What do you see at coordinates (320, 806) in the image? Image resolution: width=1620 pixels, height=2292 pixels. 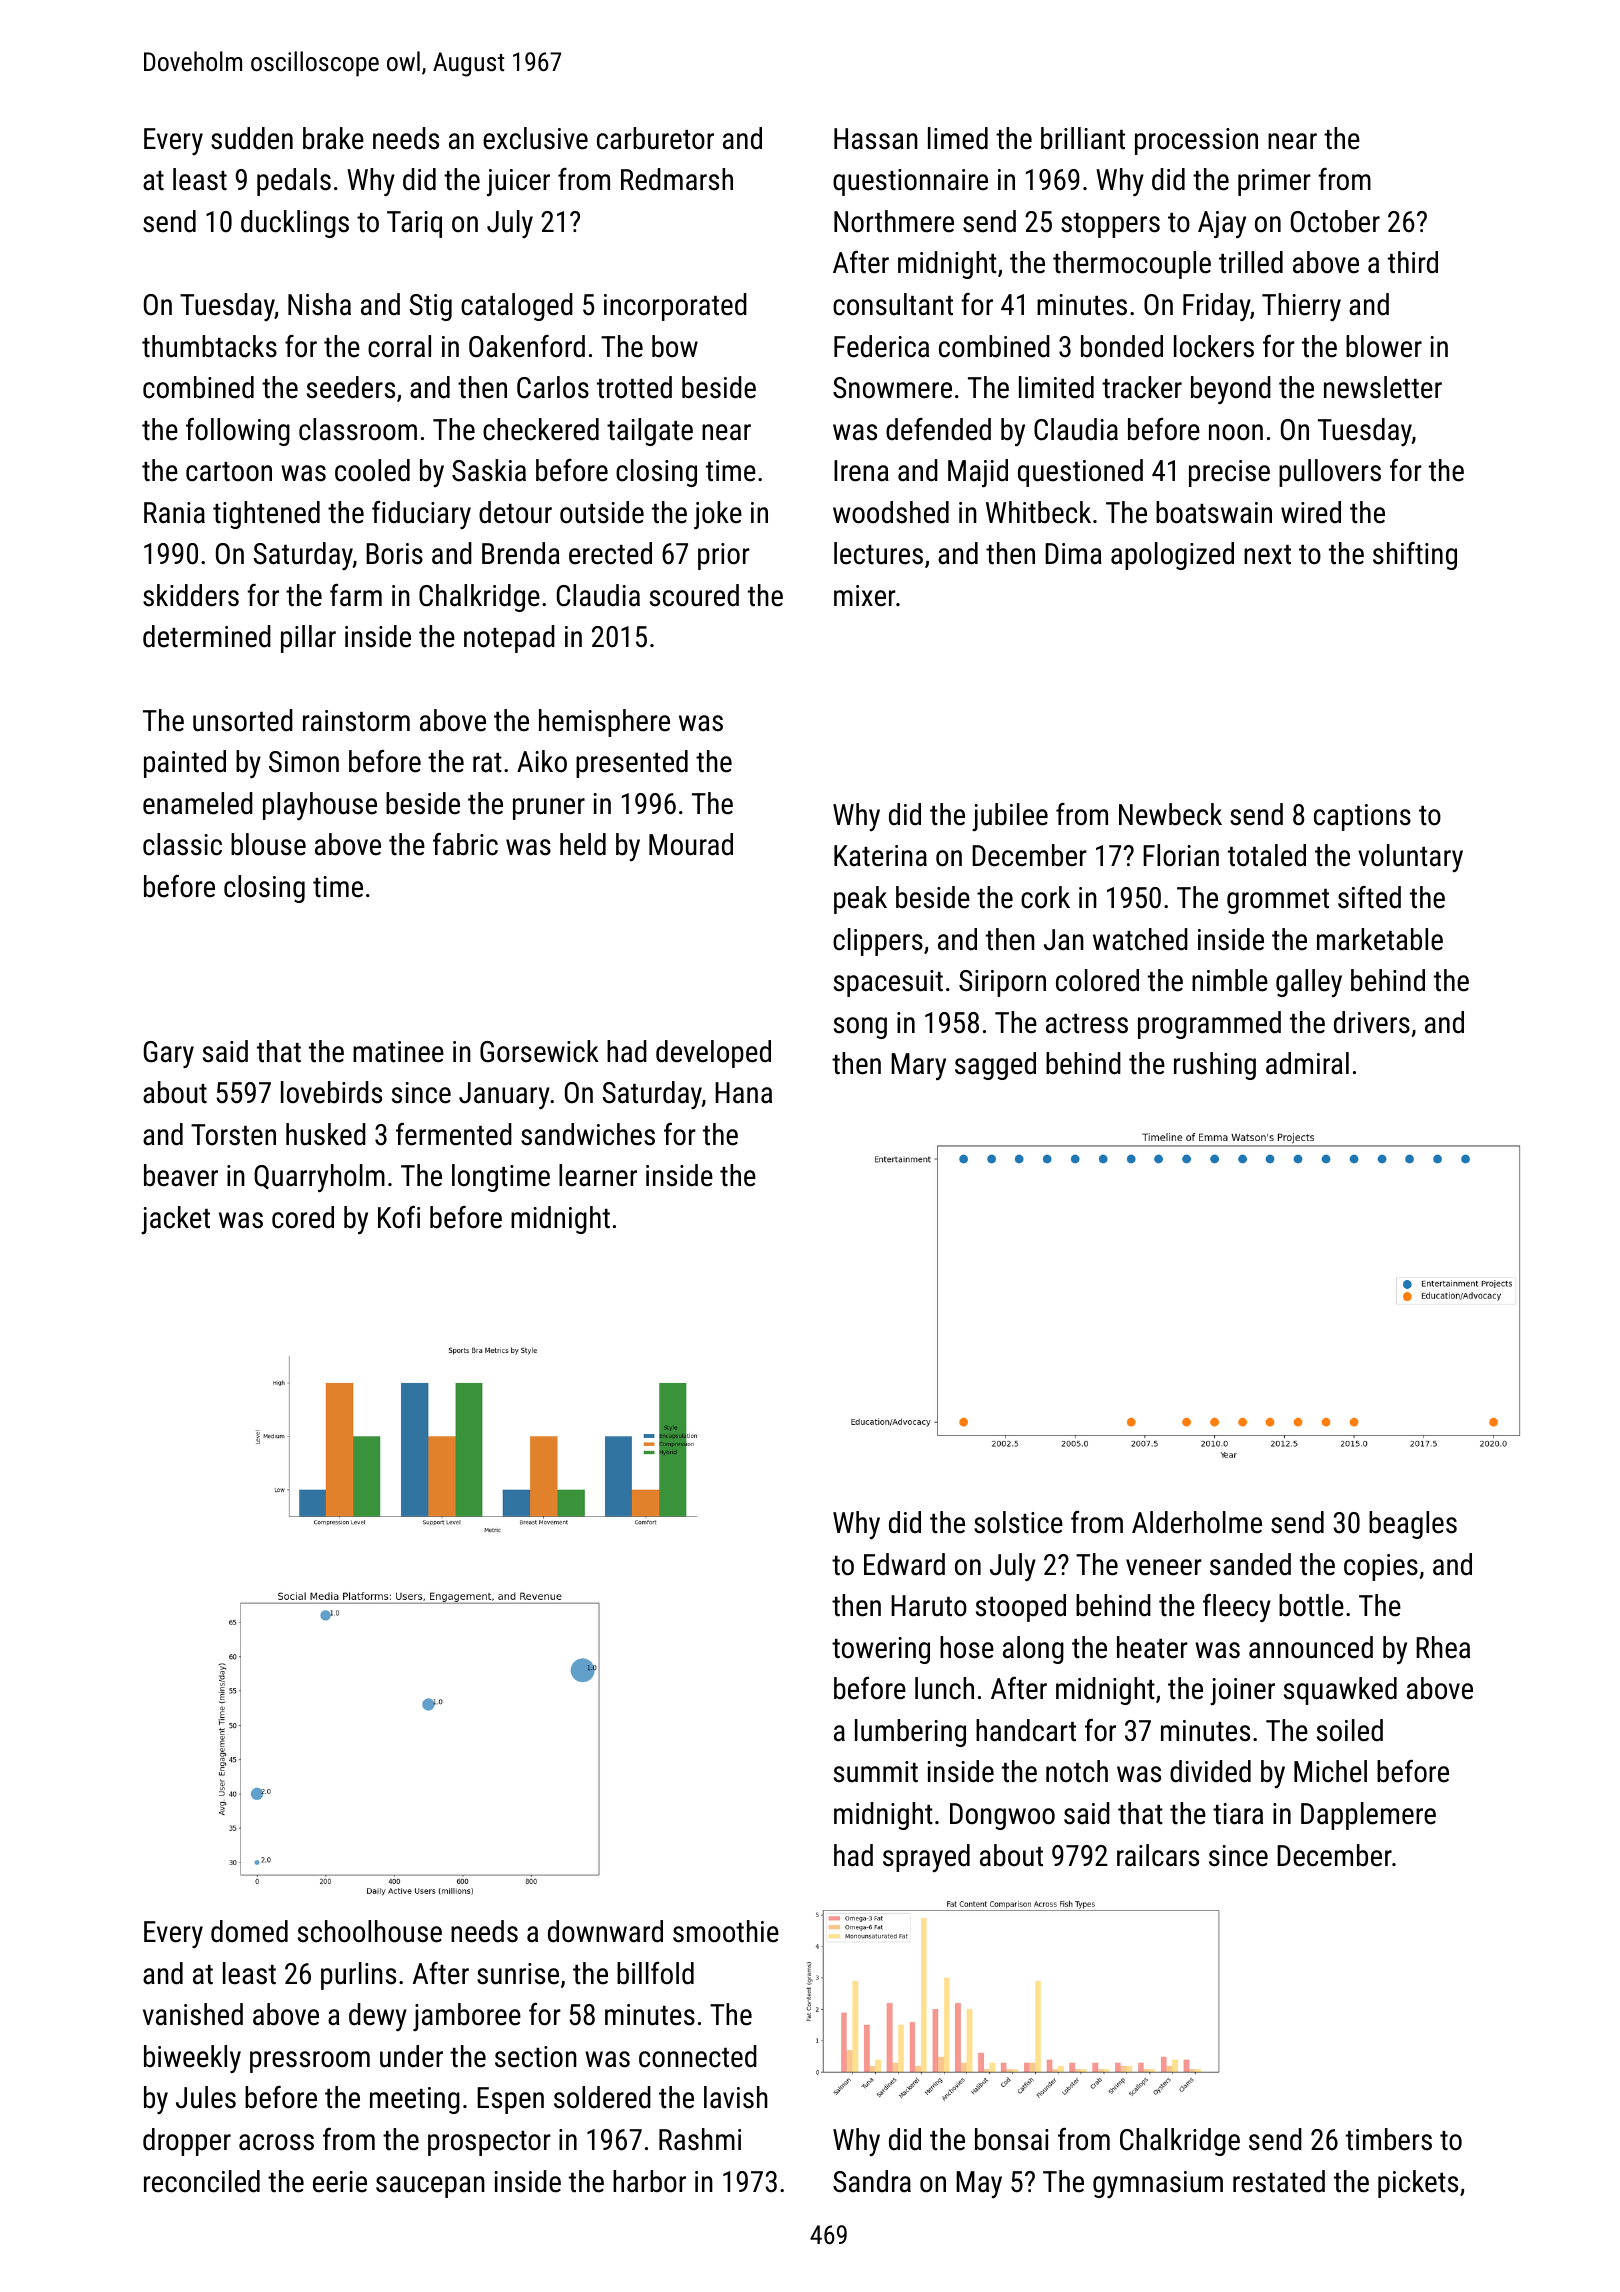 I see `playhouse` at bounding box center [320, 806].
